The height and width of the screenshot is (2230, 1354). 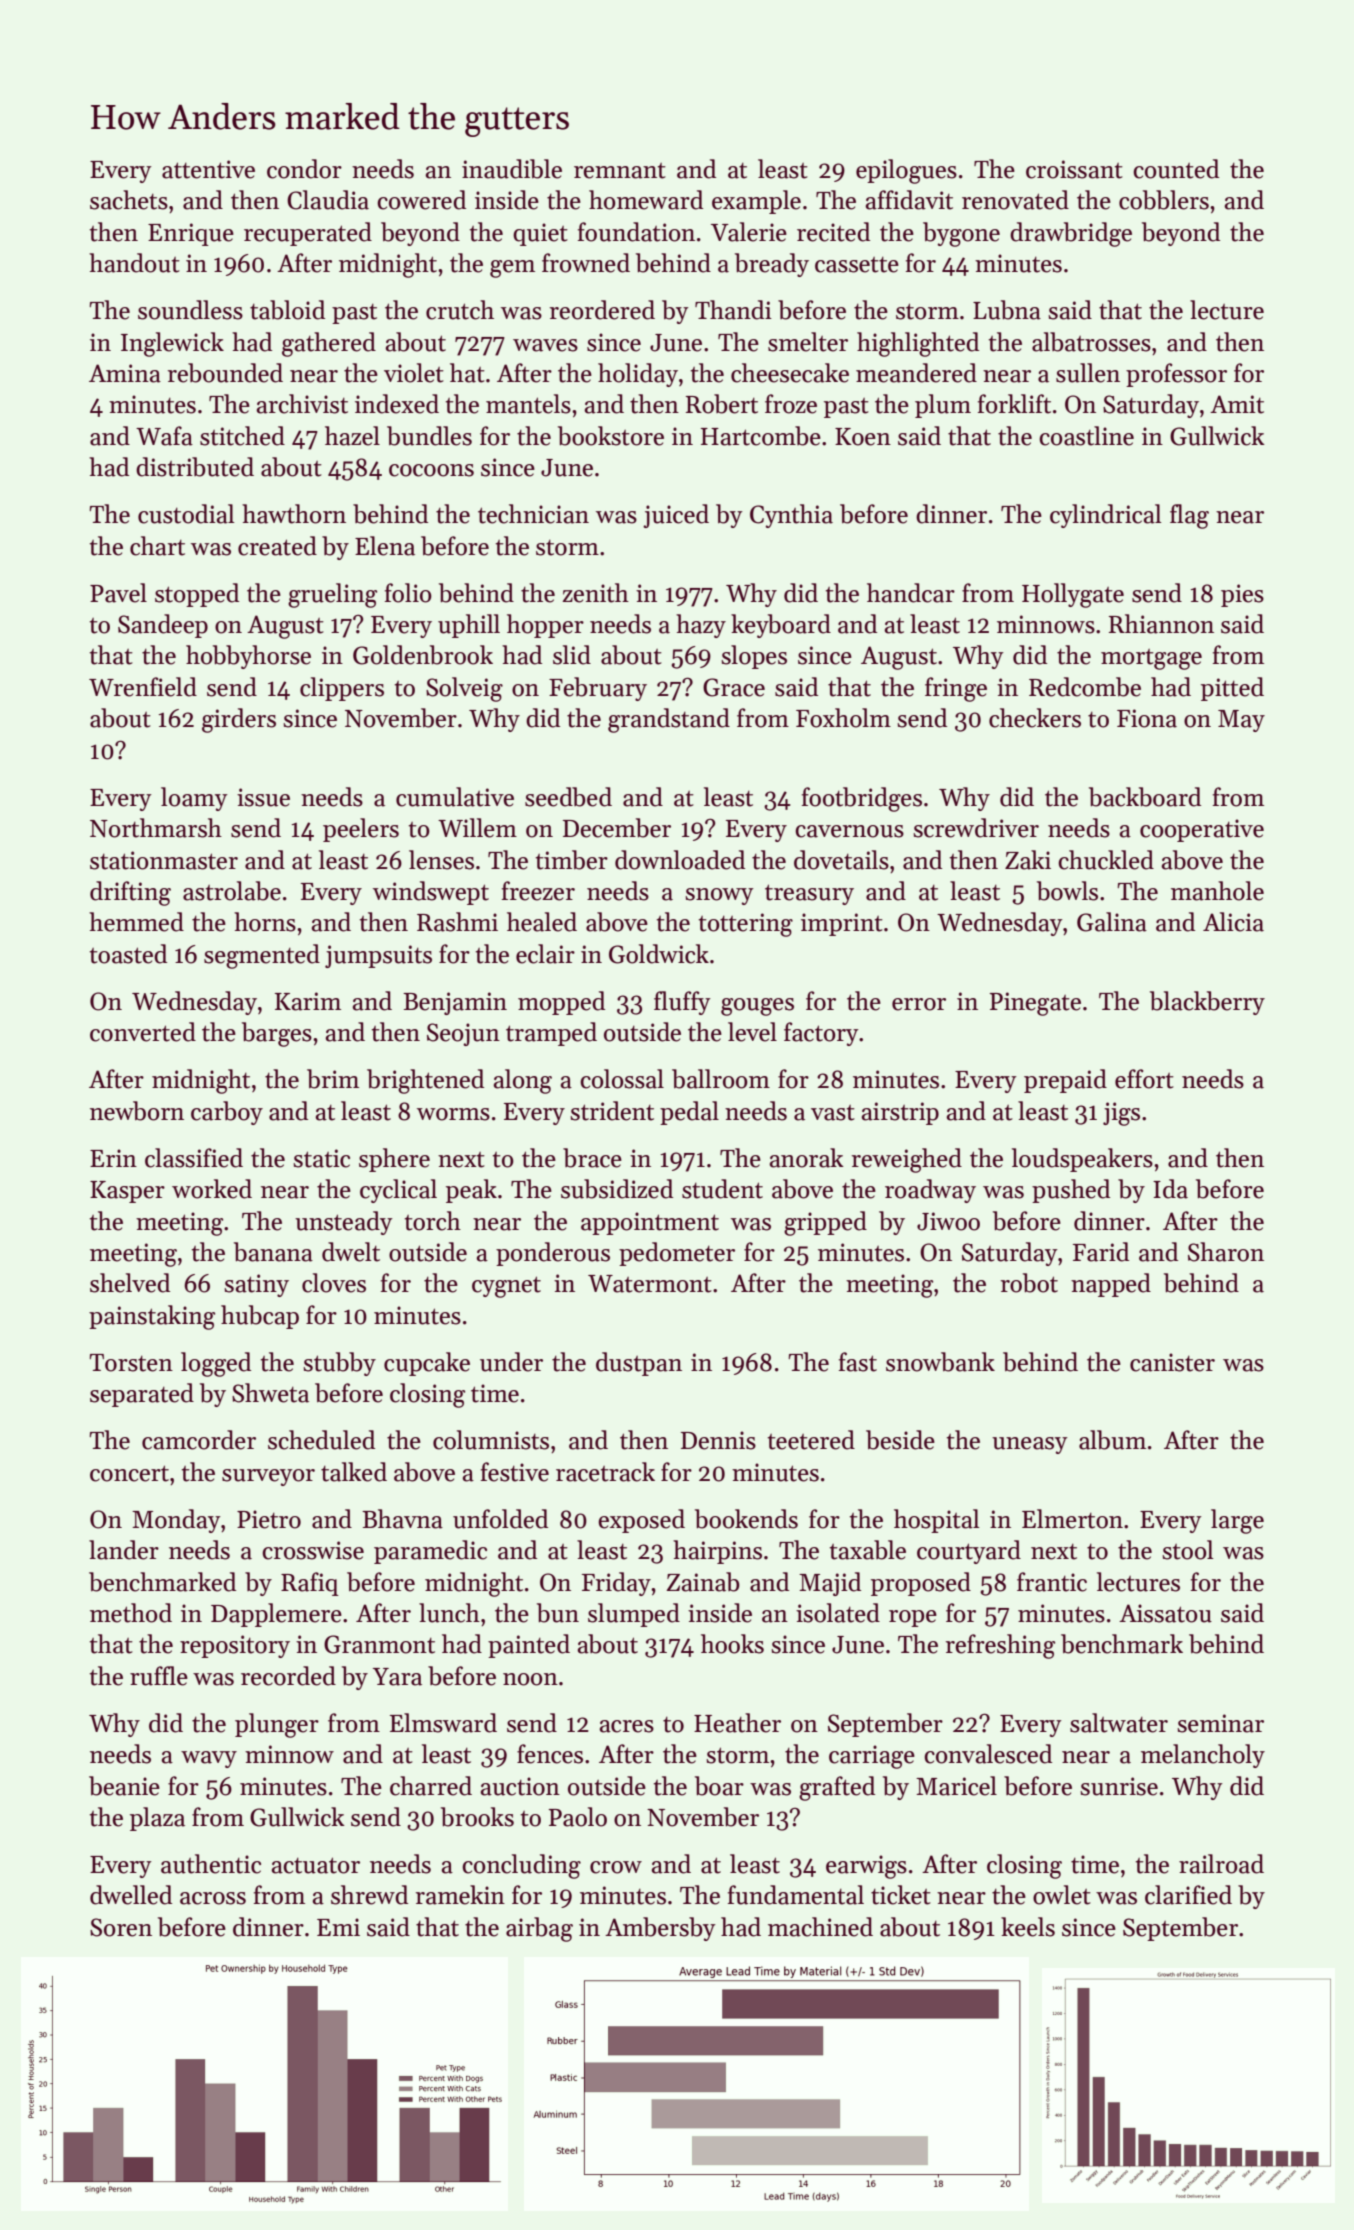 I want to click on Robert, so click(x=722, y=404).
